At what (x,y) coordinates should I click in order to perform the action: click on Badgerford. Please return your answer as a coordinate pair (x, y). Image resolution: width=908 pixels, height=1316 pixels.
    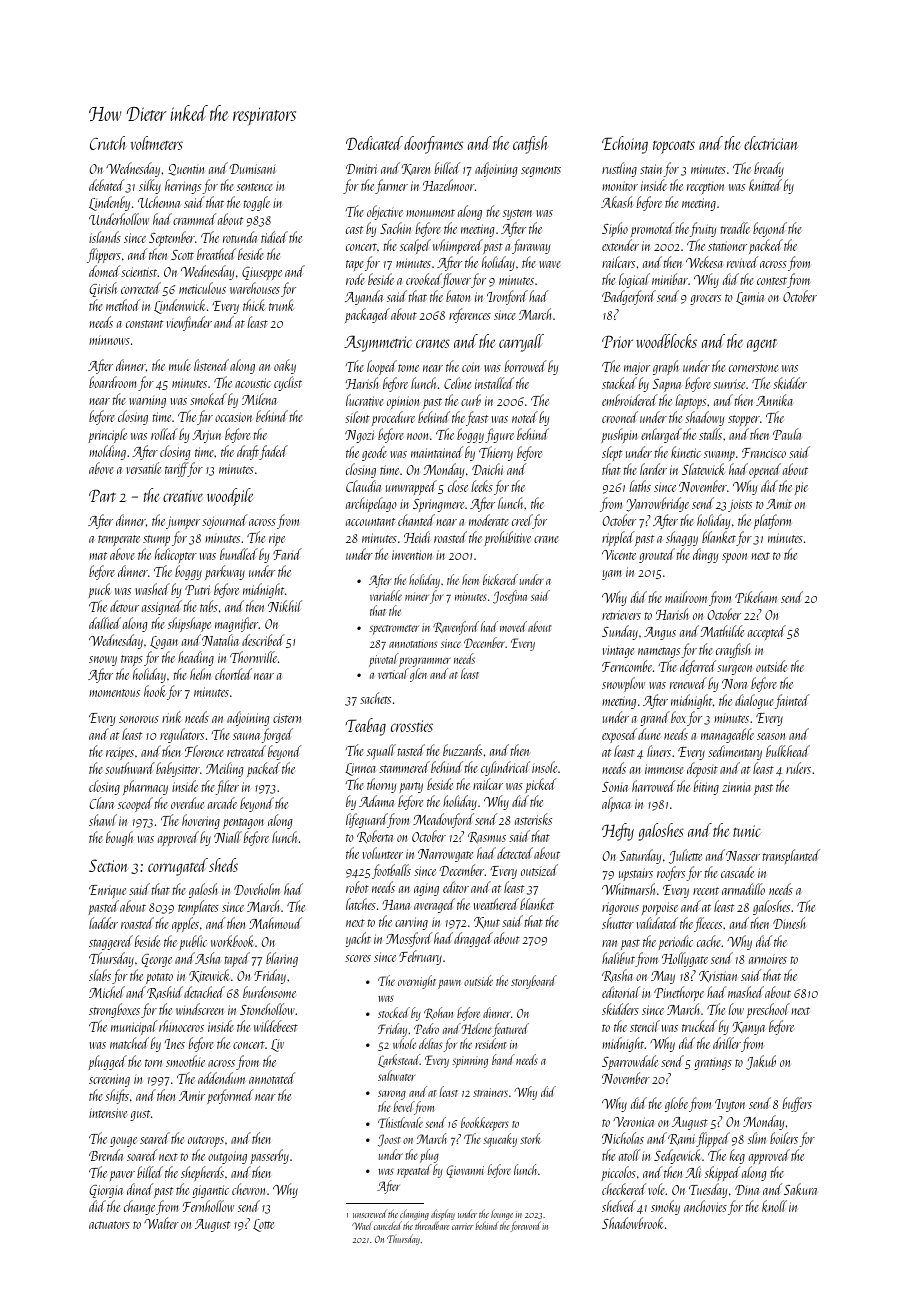
    Looking at the image, I should click on (629, 297).
